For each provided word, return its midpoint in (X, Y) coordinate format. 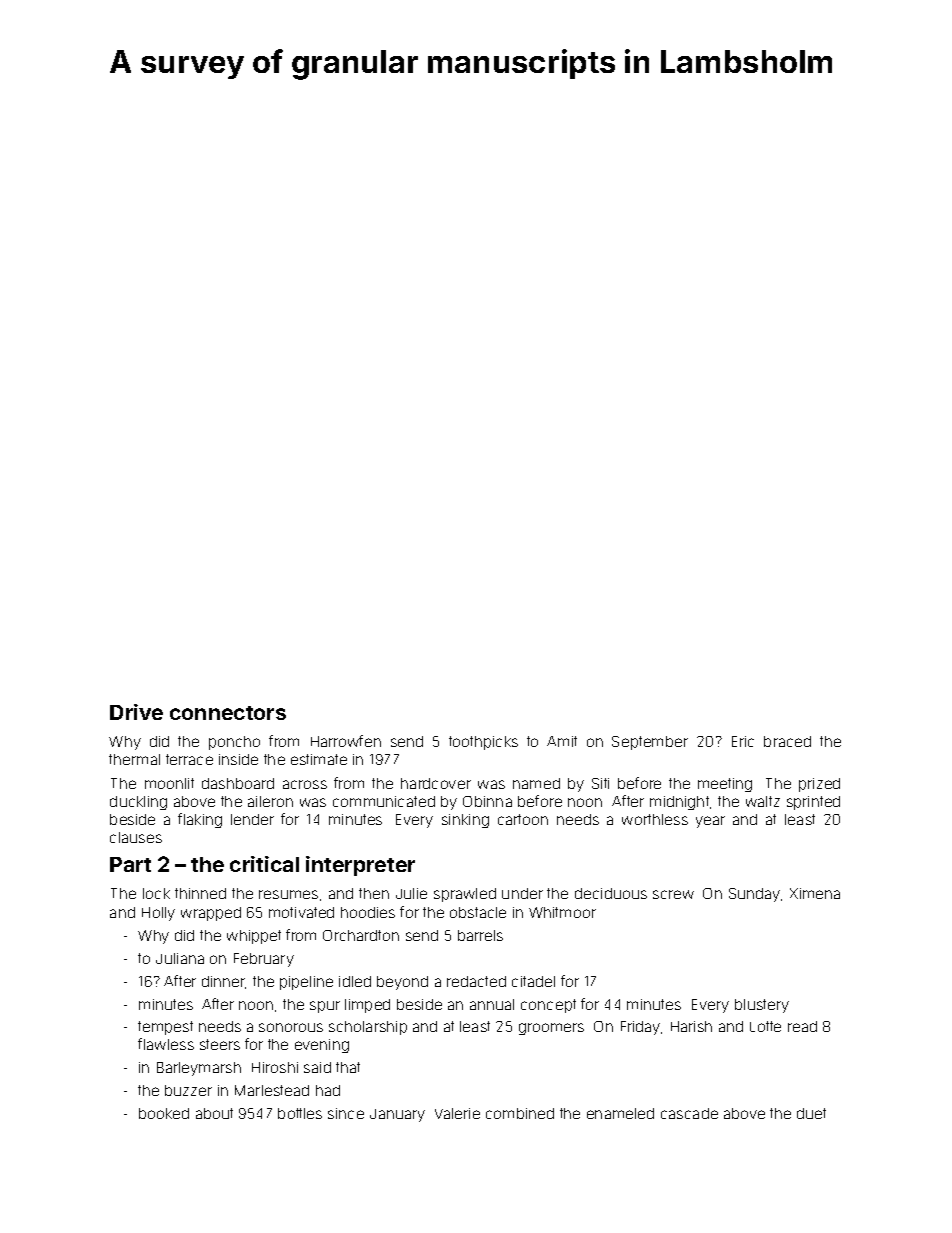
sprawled (465, 895)
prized (819, 785)
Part (130, 864)
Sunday (754, 895)
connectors (228, 713)
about (214, 1113)
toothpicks (483, 743)
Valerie (457, 1113)
